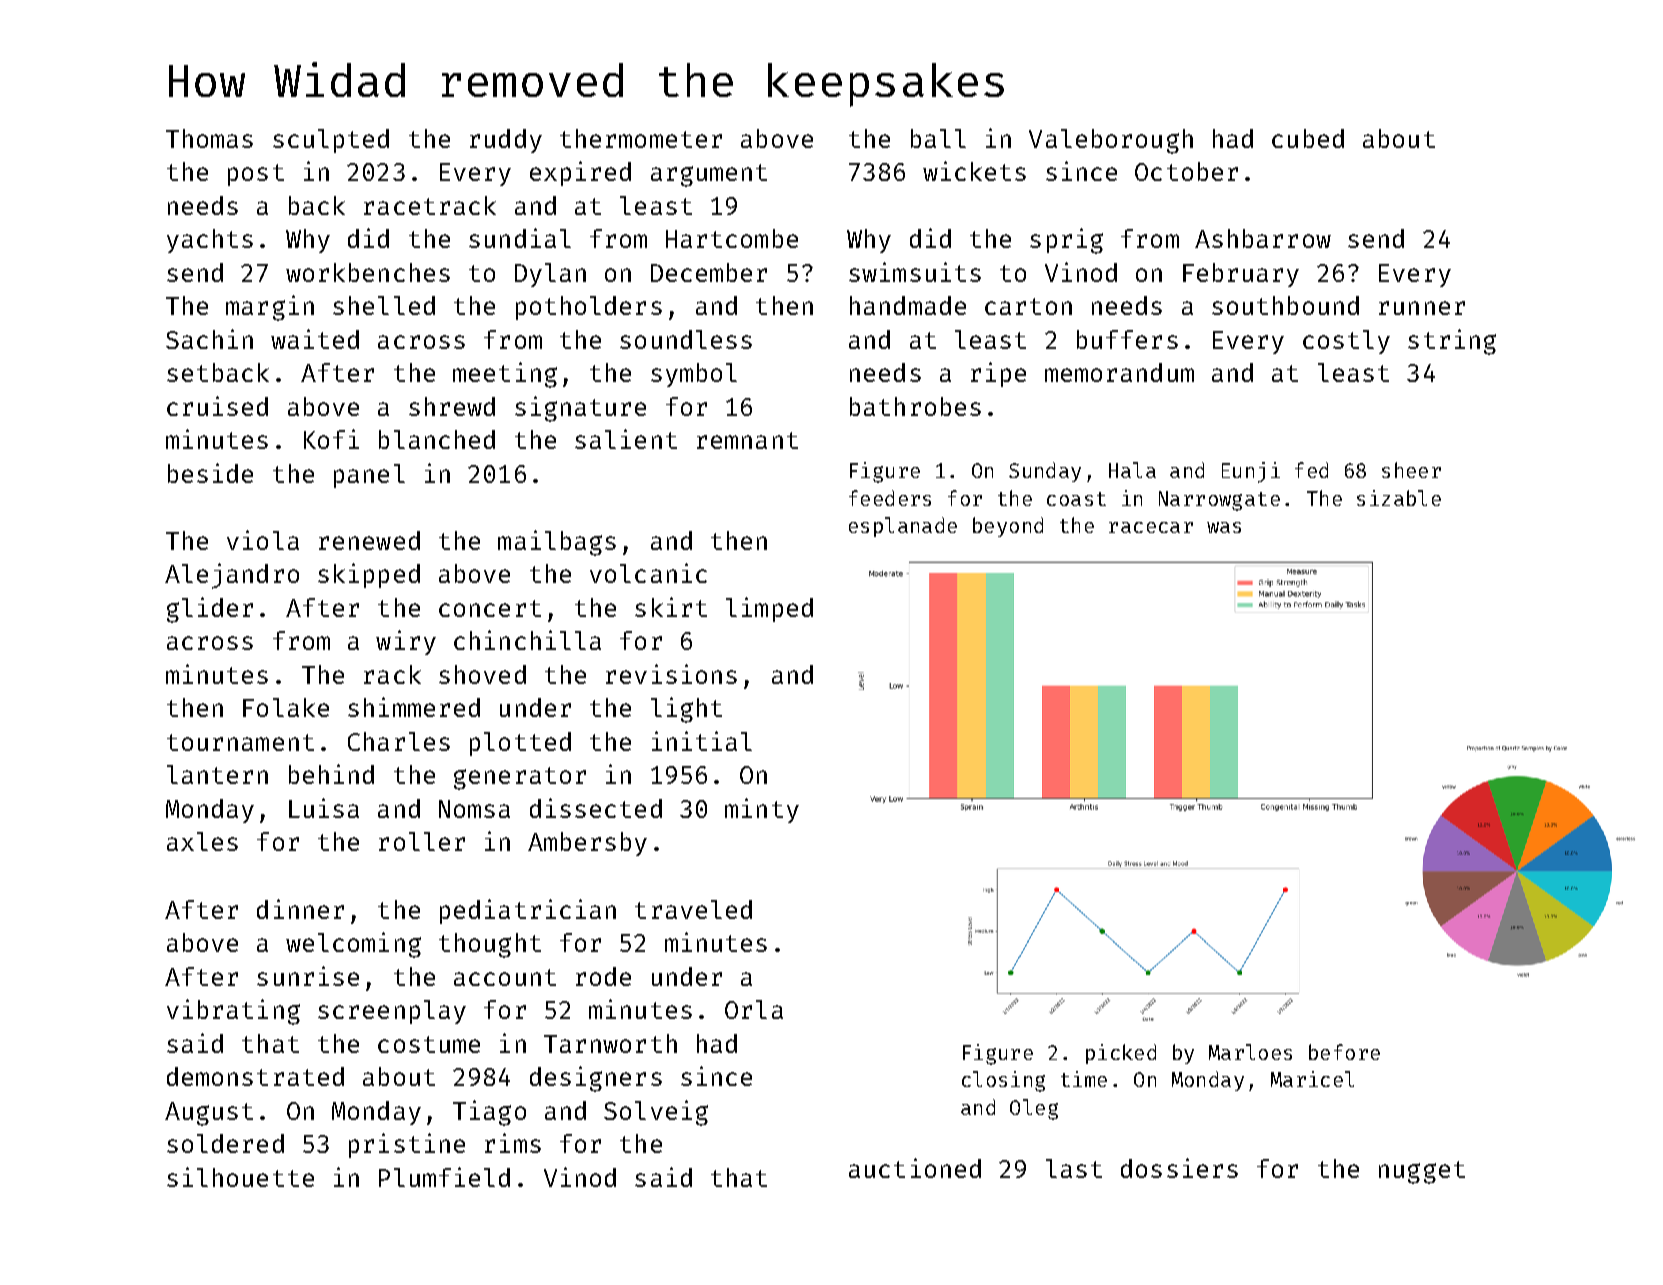 The image size is (1663, 1285). Describe the element at coordinates (369, 476) in the screenshot. I see `panel` at that location.
